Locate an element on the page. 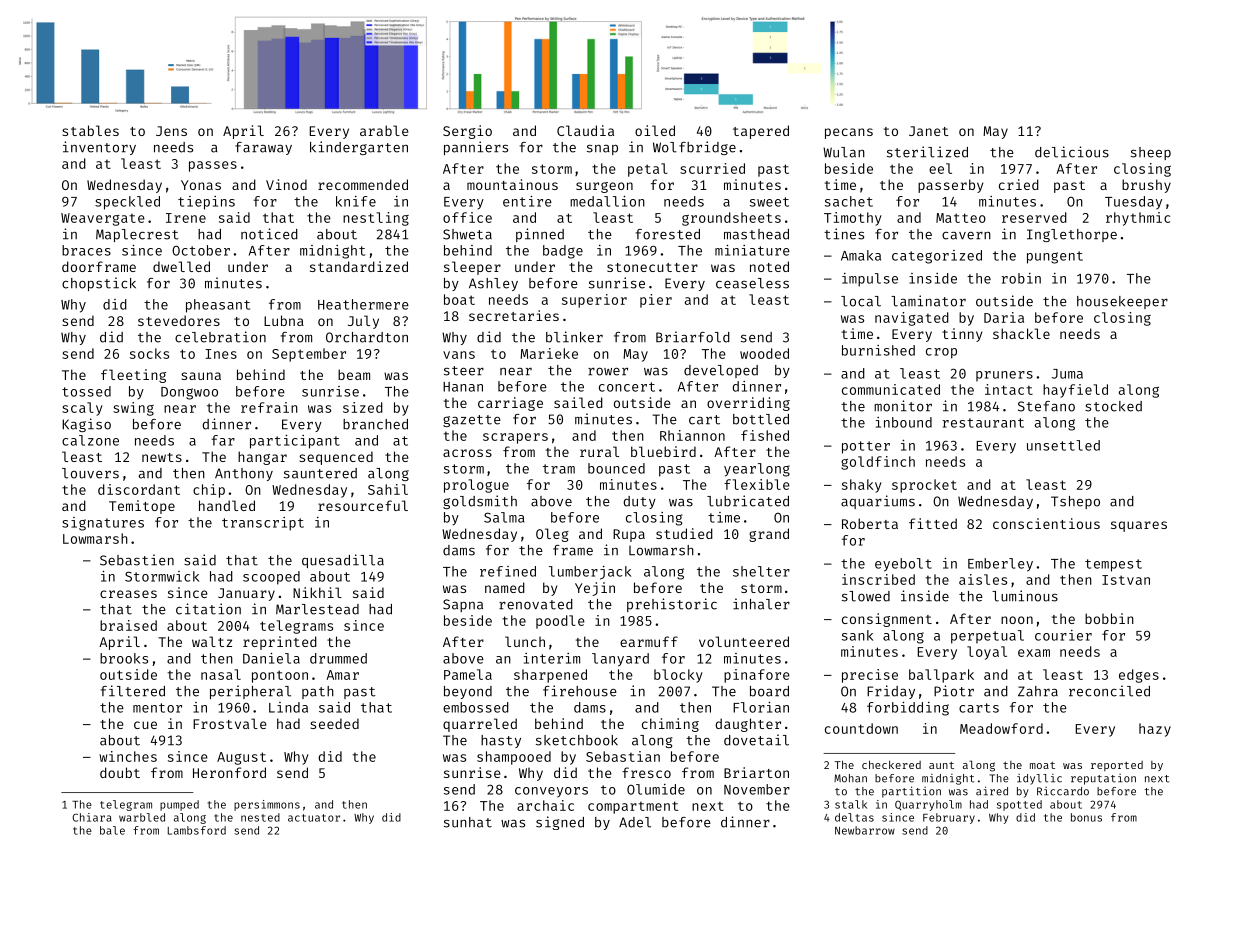 This document has width=1233, height=952. braces is located at coordinates (86, 250).
